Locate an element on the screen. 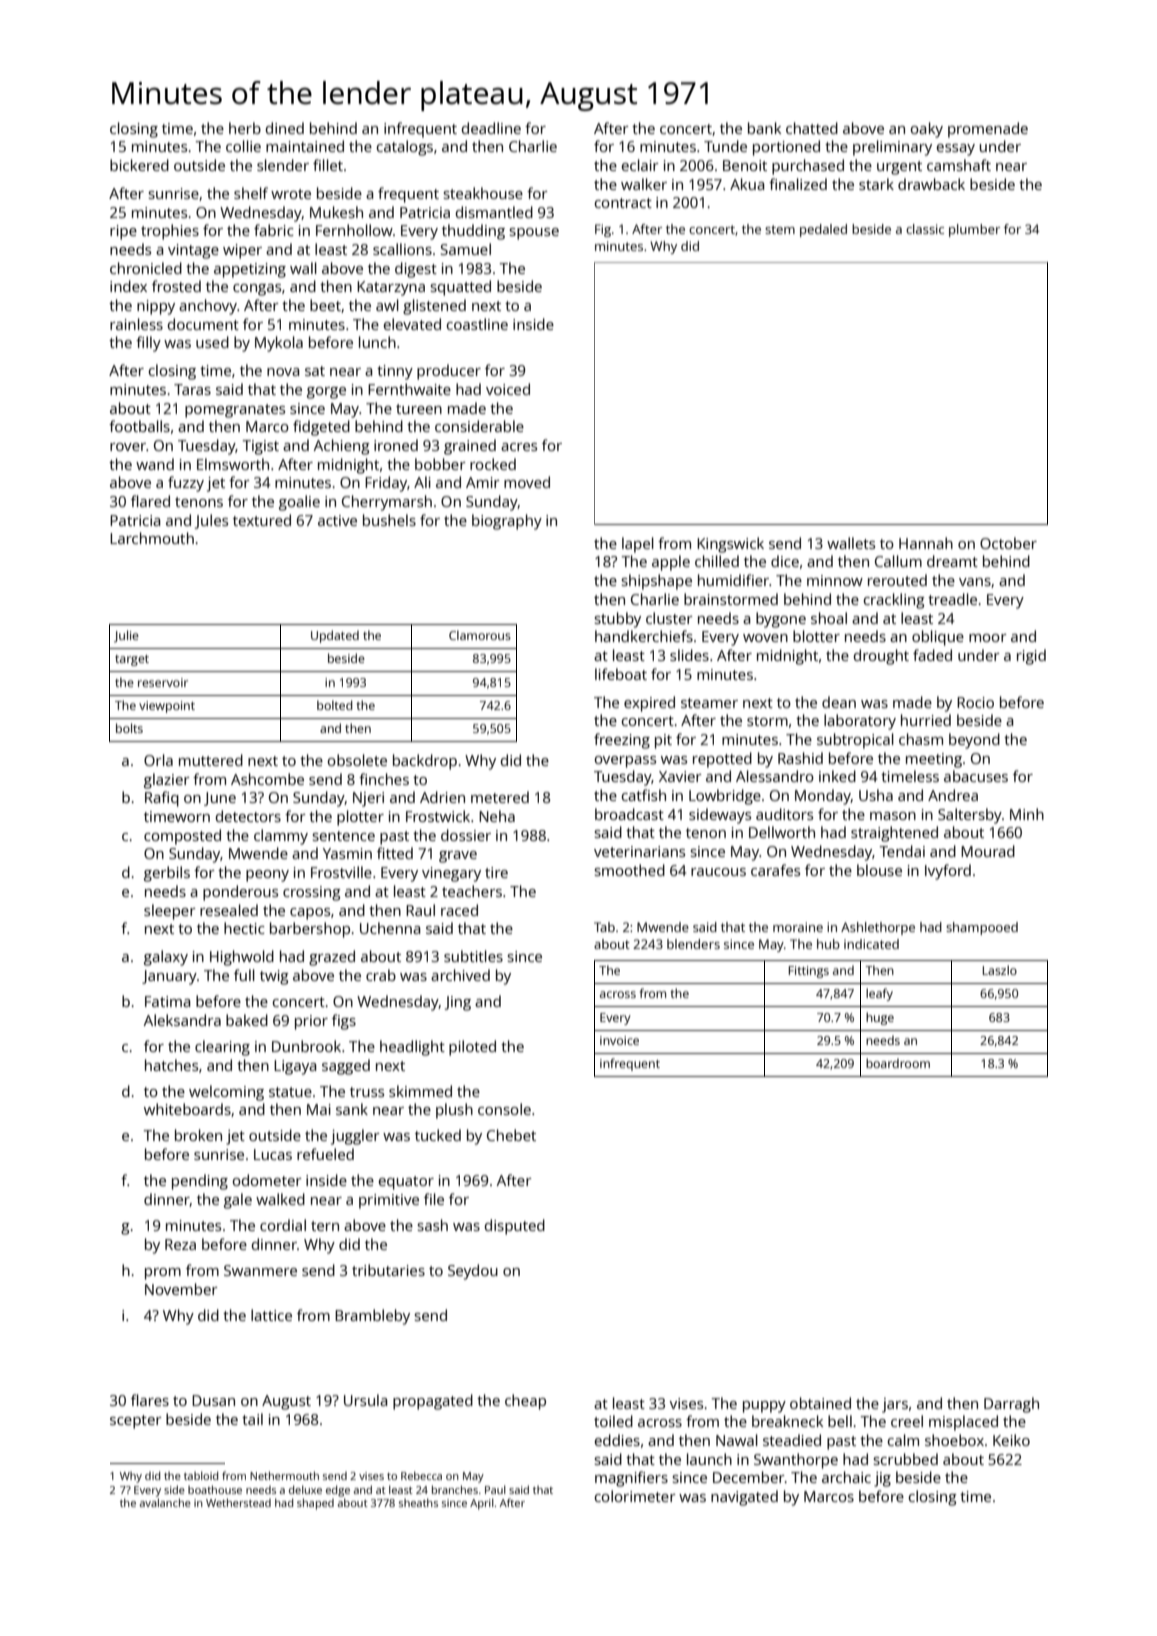 This screenshot has width=1157, height=1636. biography is located at coordinates (507, 522).
